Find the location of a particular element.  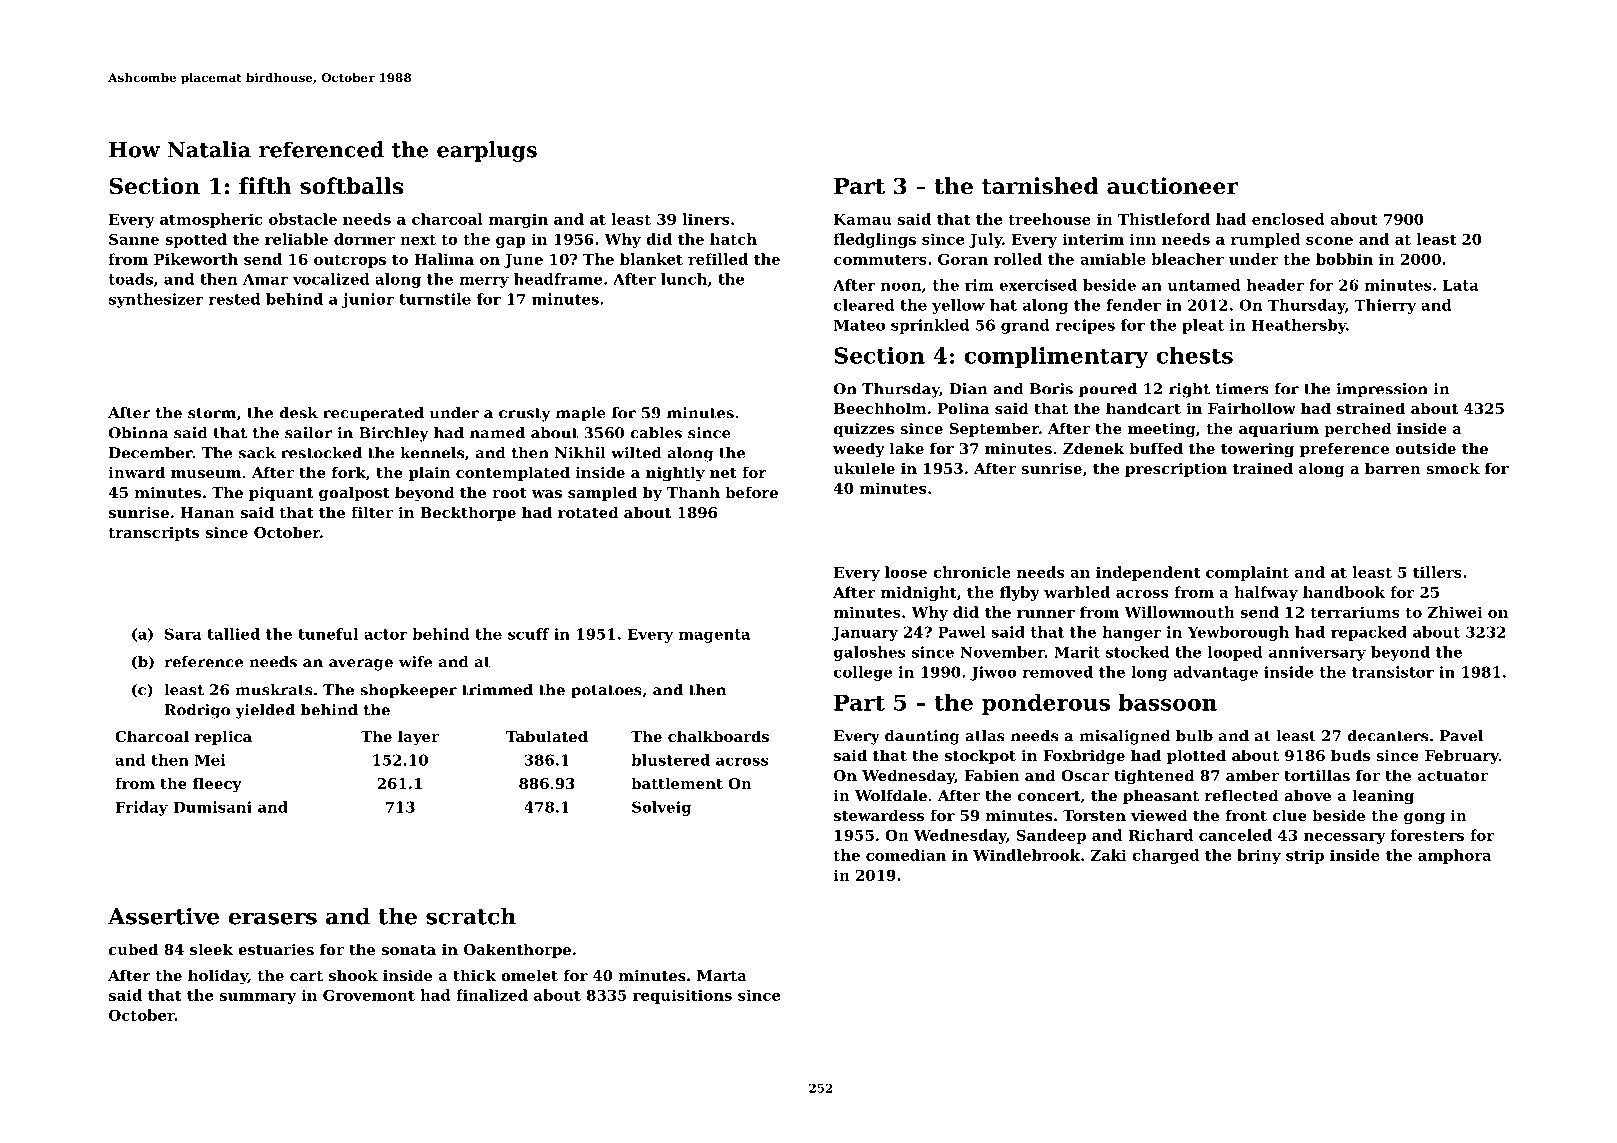

scone is located at coordinates (1329, 241).
